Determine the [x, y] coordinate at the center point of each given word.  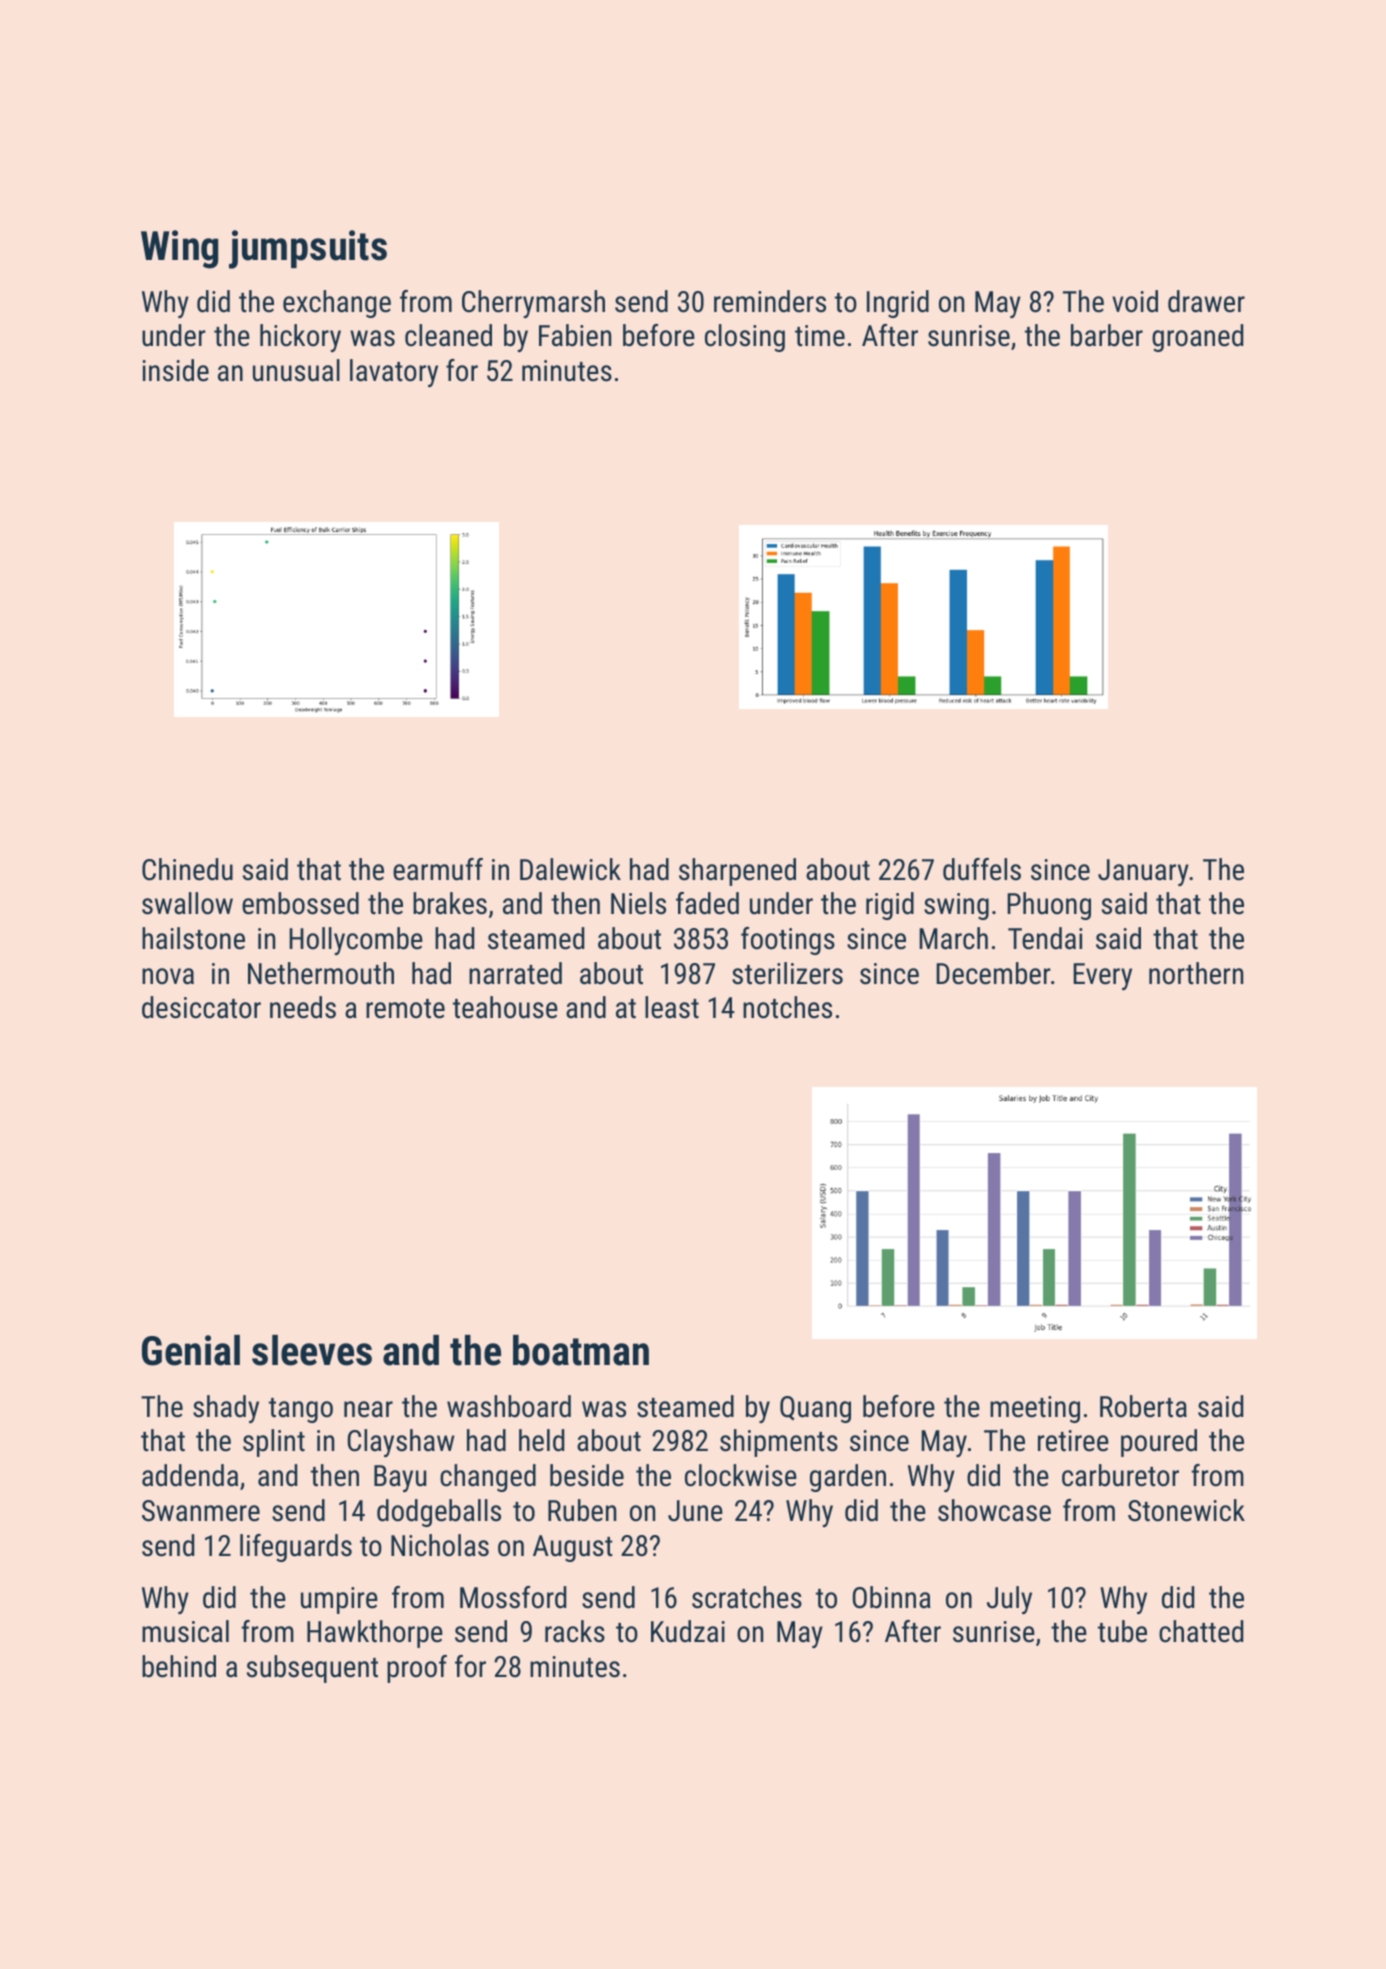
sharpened [737, 872]
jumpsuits [308, 249]
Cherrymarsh [533, 304]
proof [417, 1669]
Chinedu [187, 869]
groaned [1197, 338]
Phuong [1049, 906]
